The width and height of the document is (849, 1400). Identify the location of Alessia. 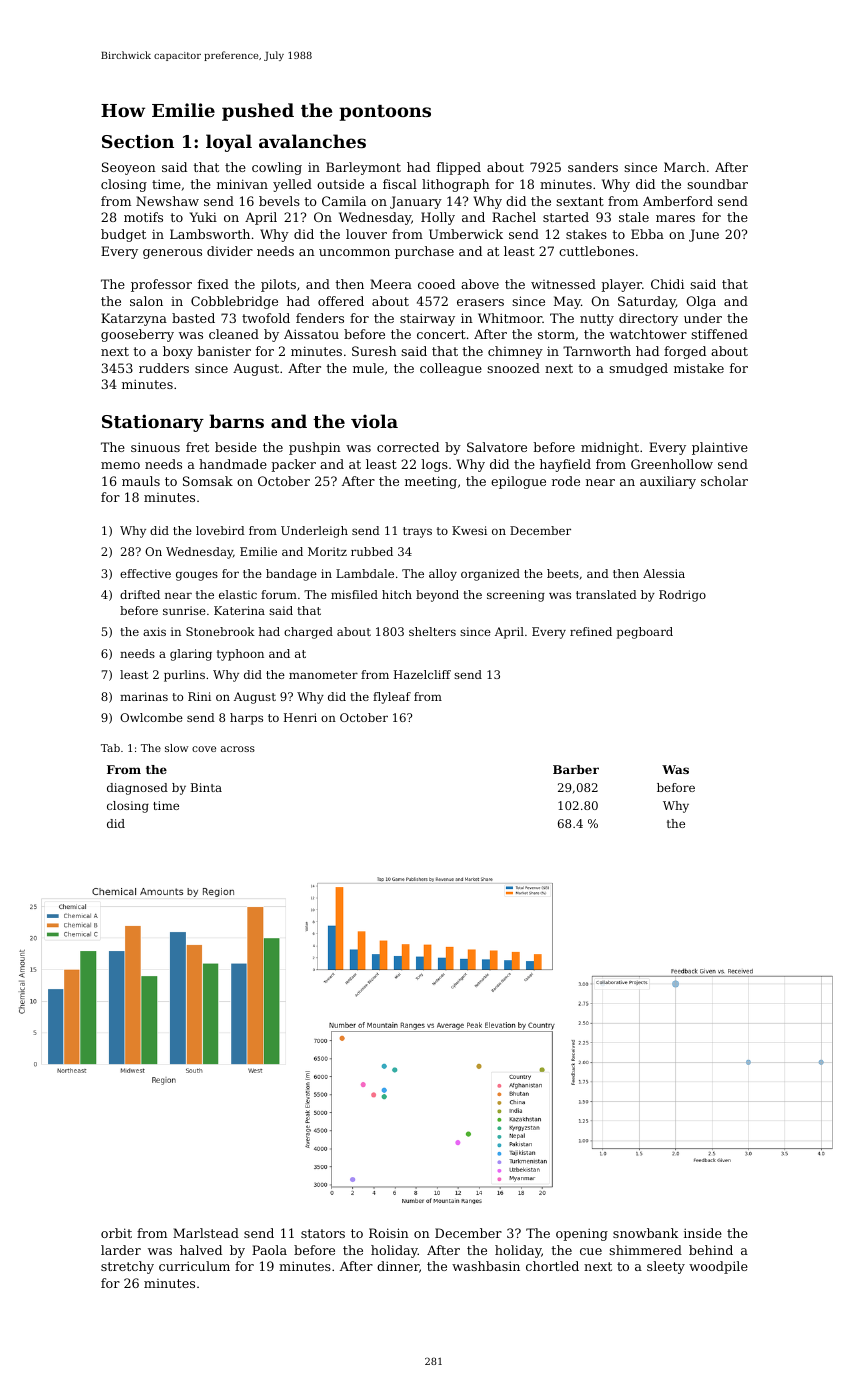
(664, 573).
